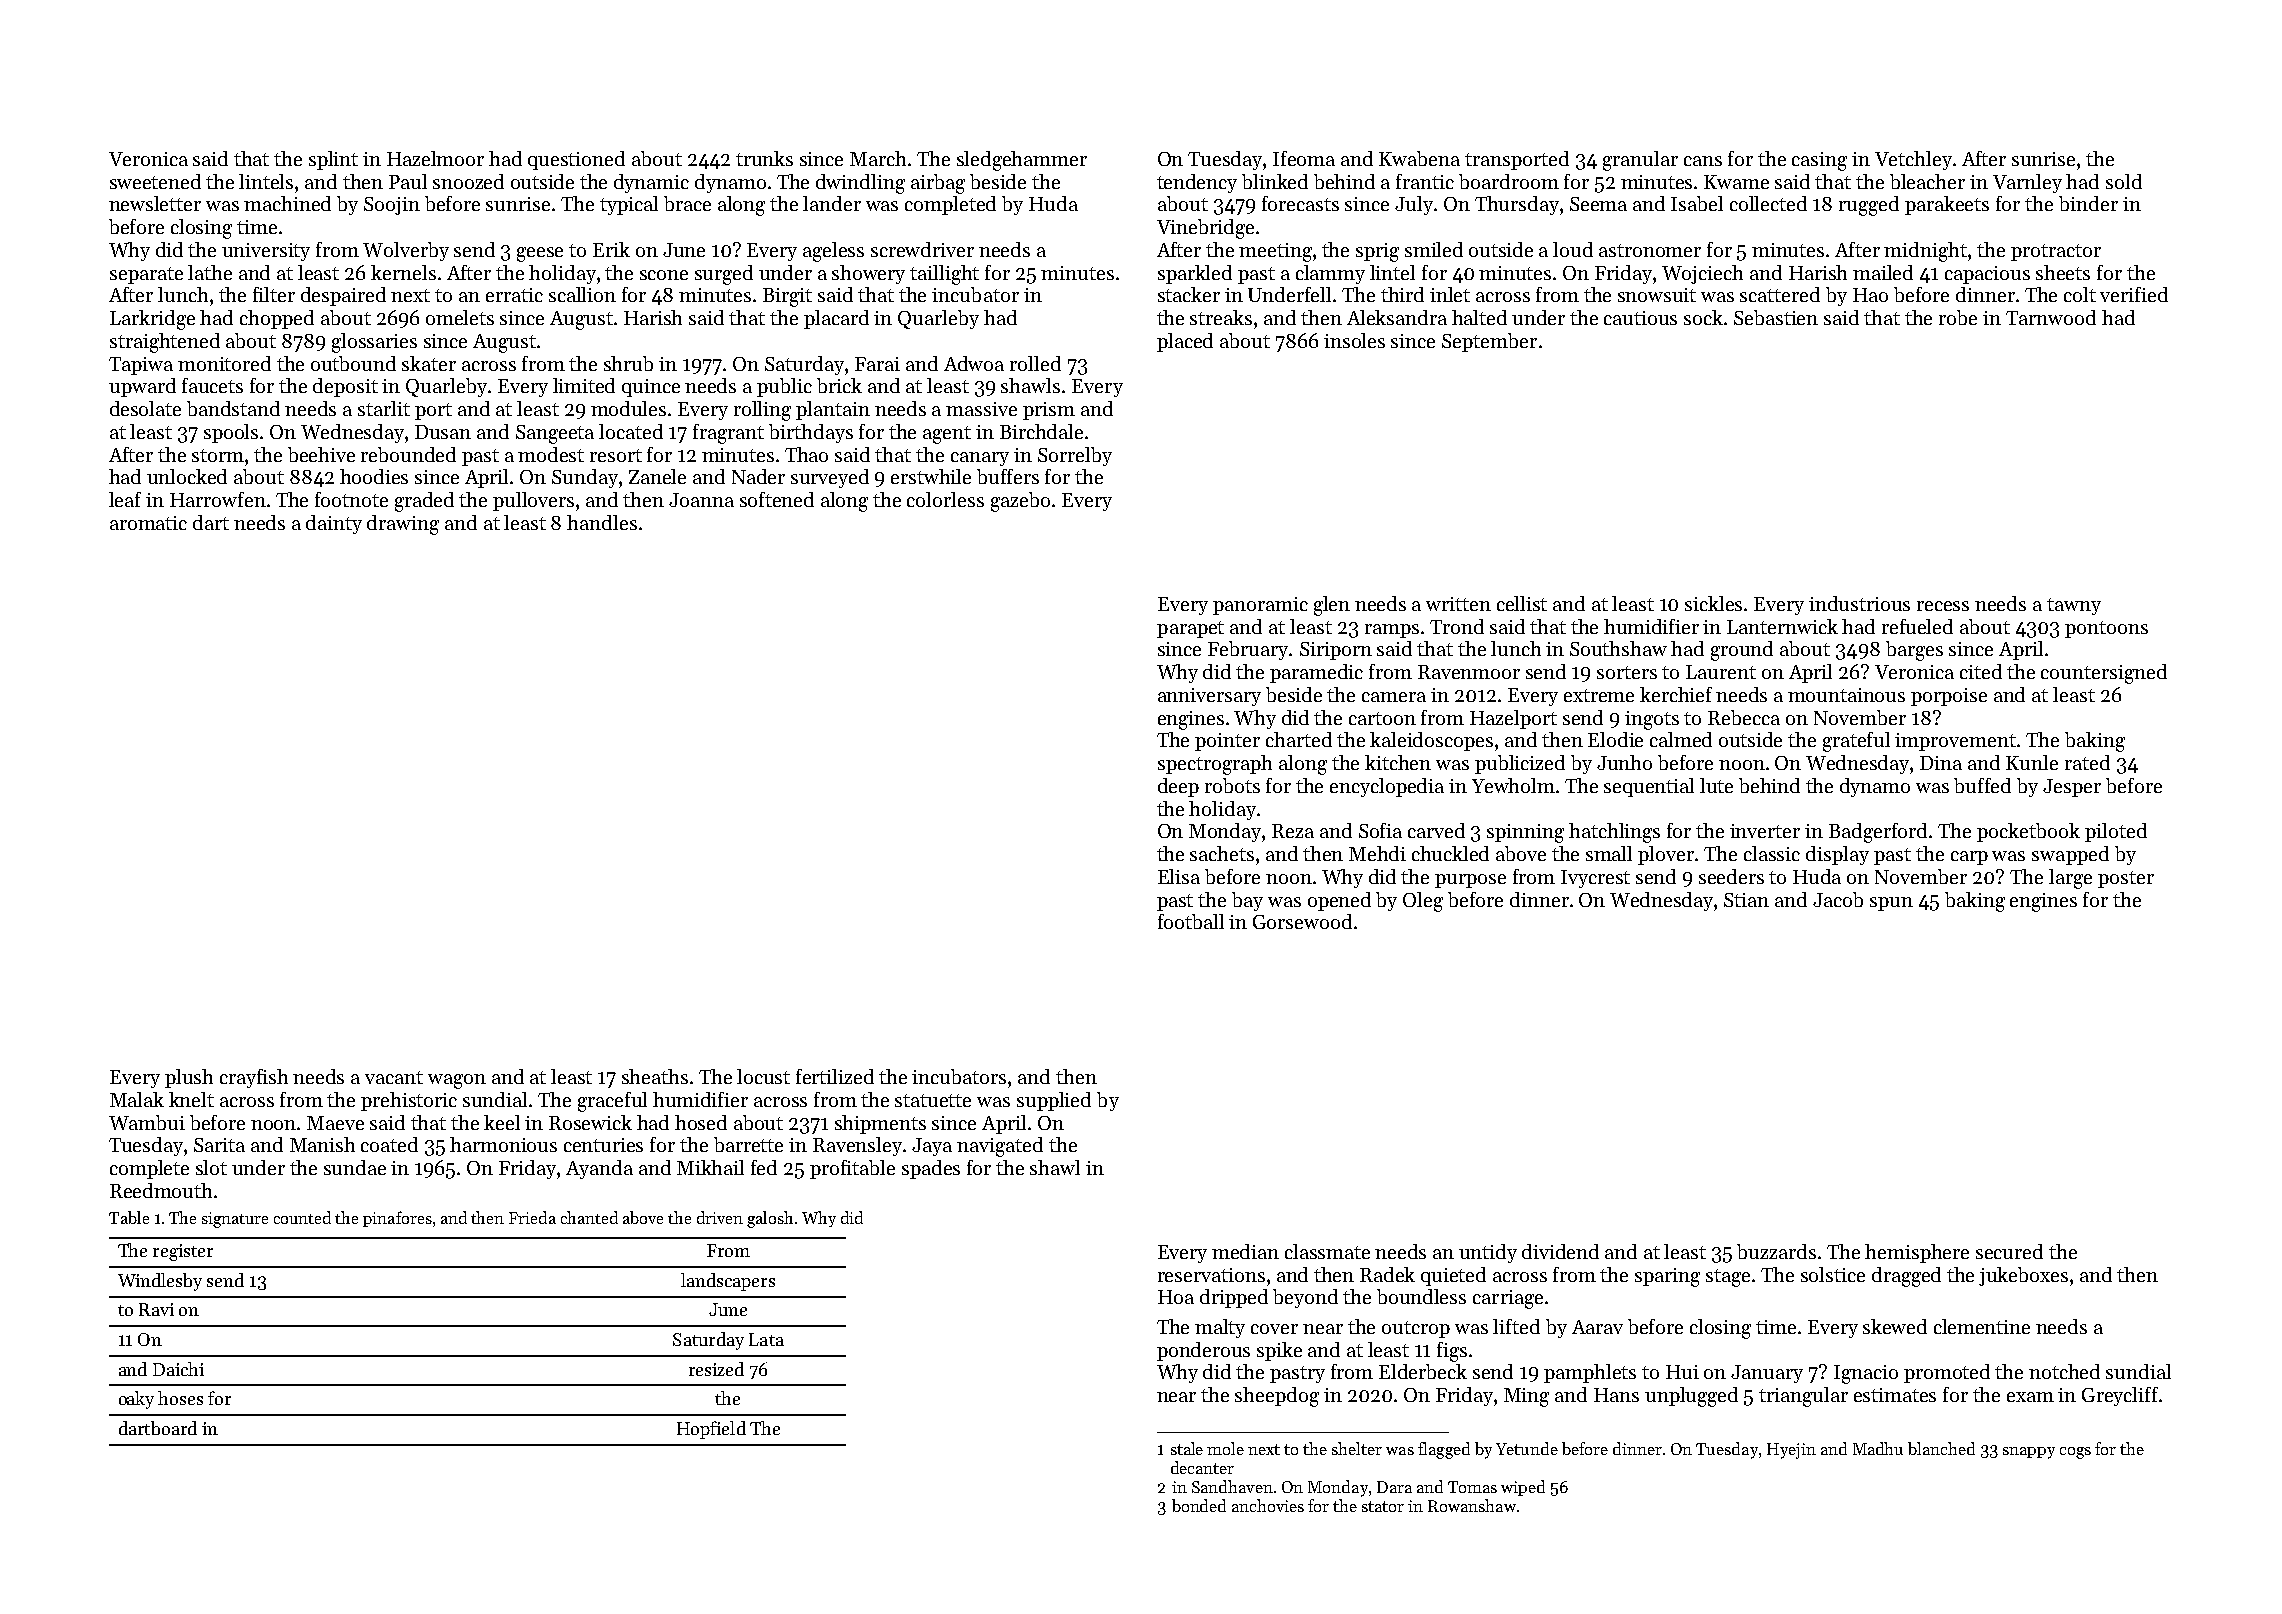 The width and height of the image is (2282, 1614). I want to click on parakeets, so click(1947, 205).
